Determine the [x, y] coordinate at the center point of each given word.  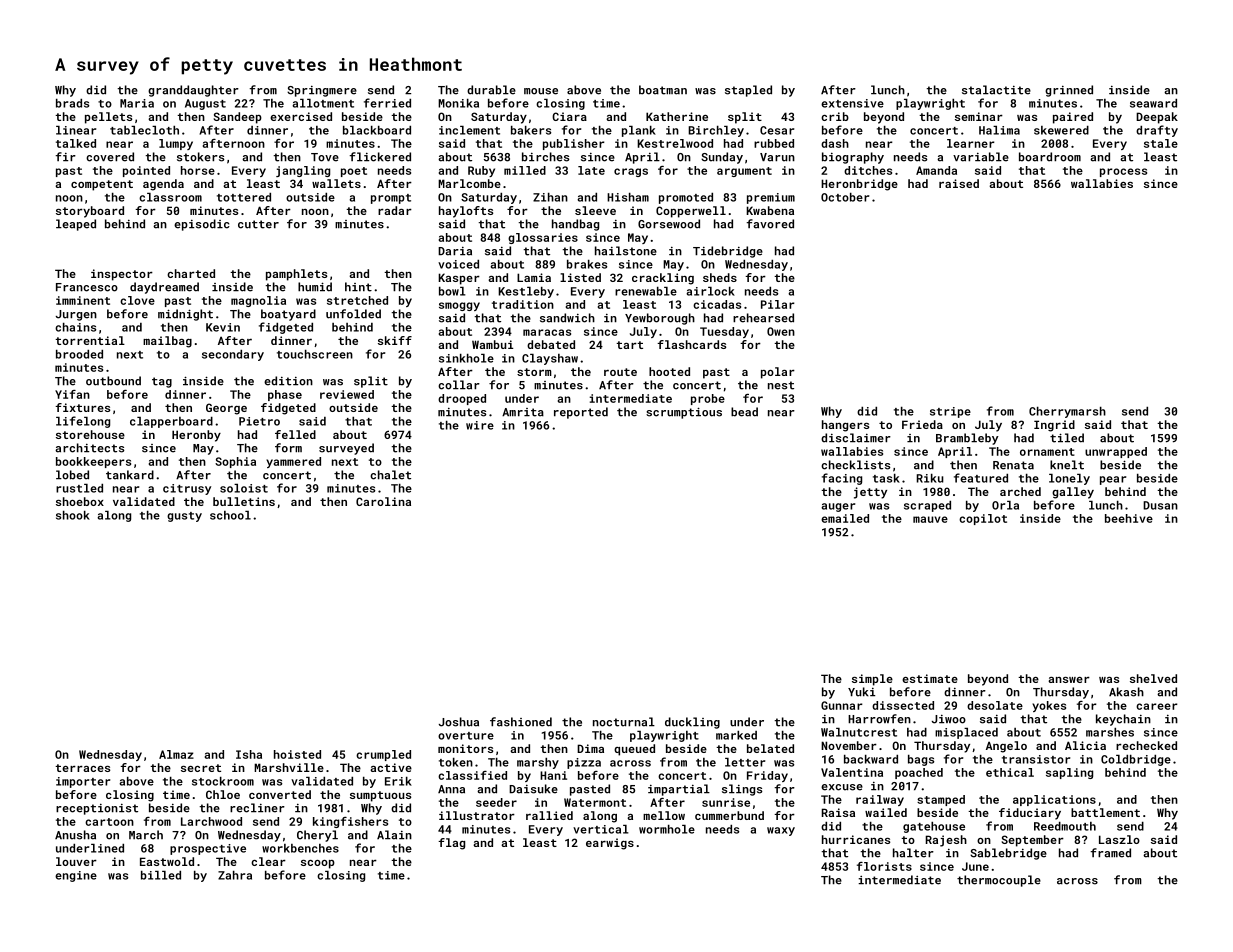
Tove [325, 157]
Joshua [459, 722]
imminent [83, 300]
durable [491, 90]
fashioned [521, 722]
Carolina [383, 501]
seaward [1153, 103]
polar [778, 373]
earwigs [610, 844]
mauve [930, 519]
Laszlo [1119, 839]
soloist [244, 488]
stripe [950, 412]
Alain [394, 835]
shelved [1153, 678]
